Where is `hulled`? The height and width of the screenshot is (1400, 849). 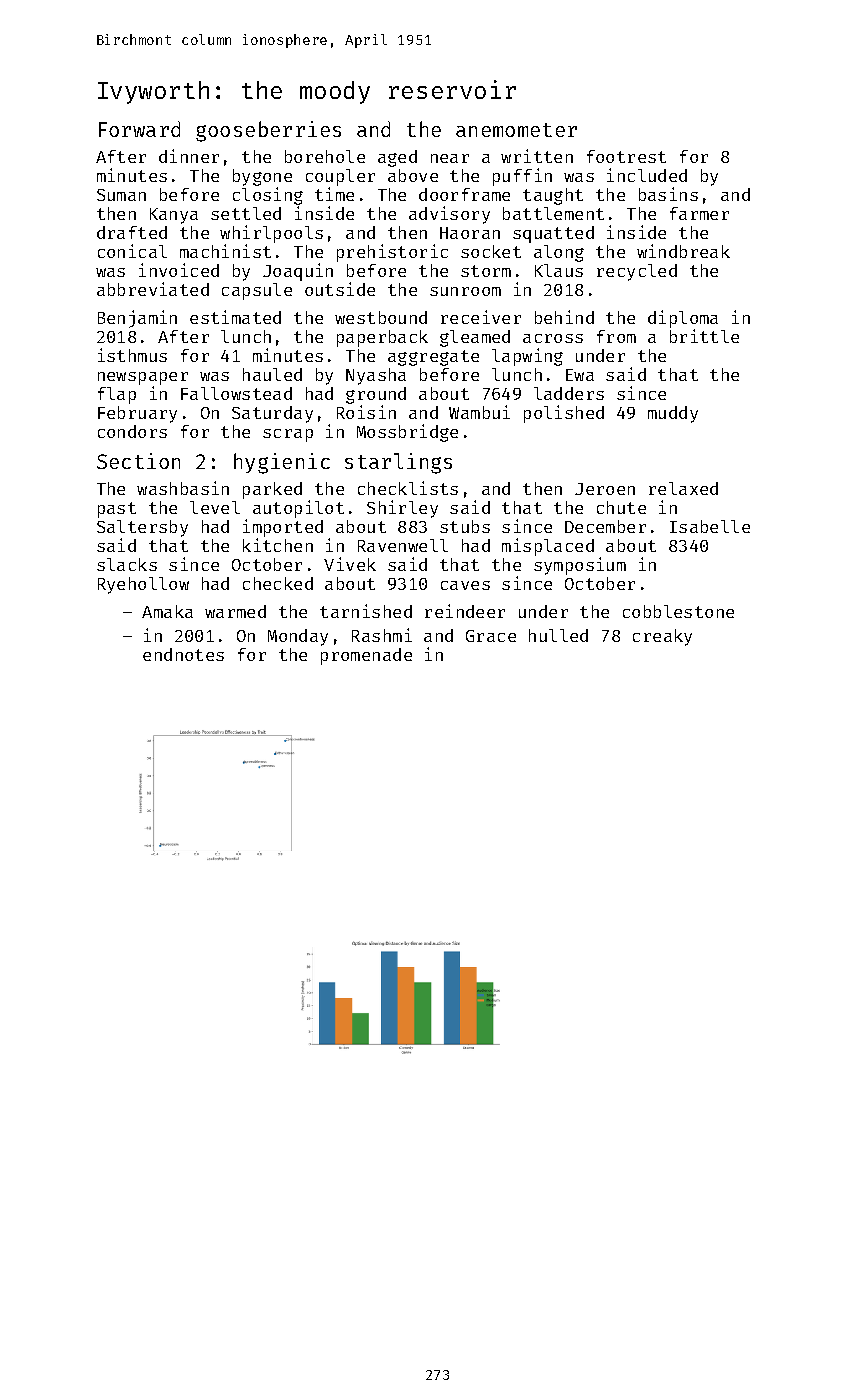
hulled is located at coordinates (558, 635).
